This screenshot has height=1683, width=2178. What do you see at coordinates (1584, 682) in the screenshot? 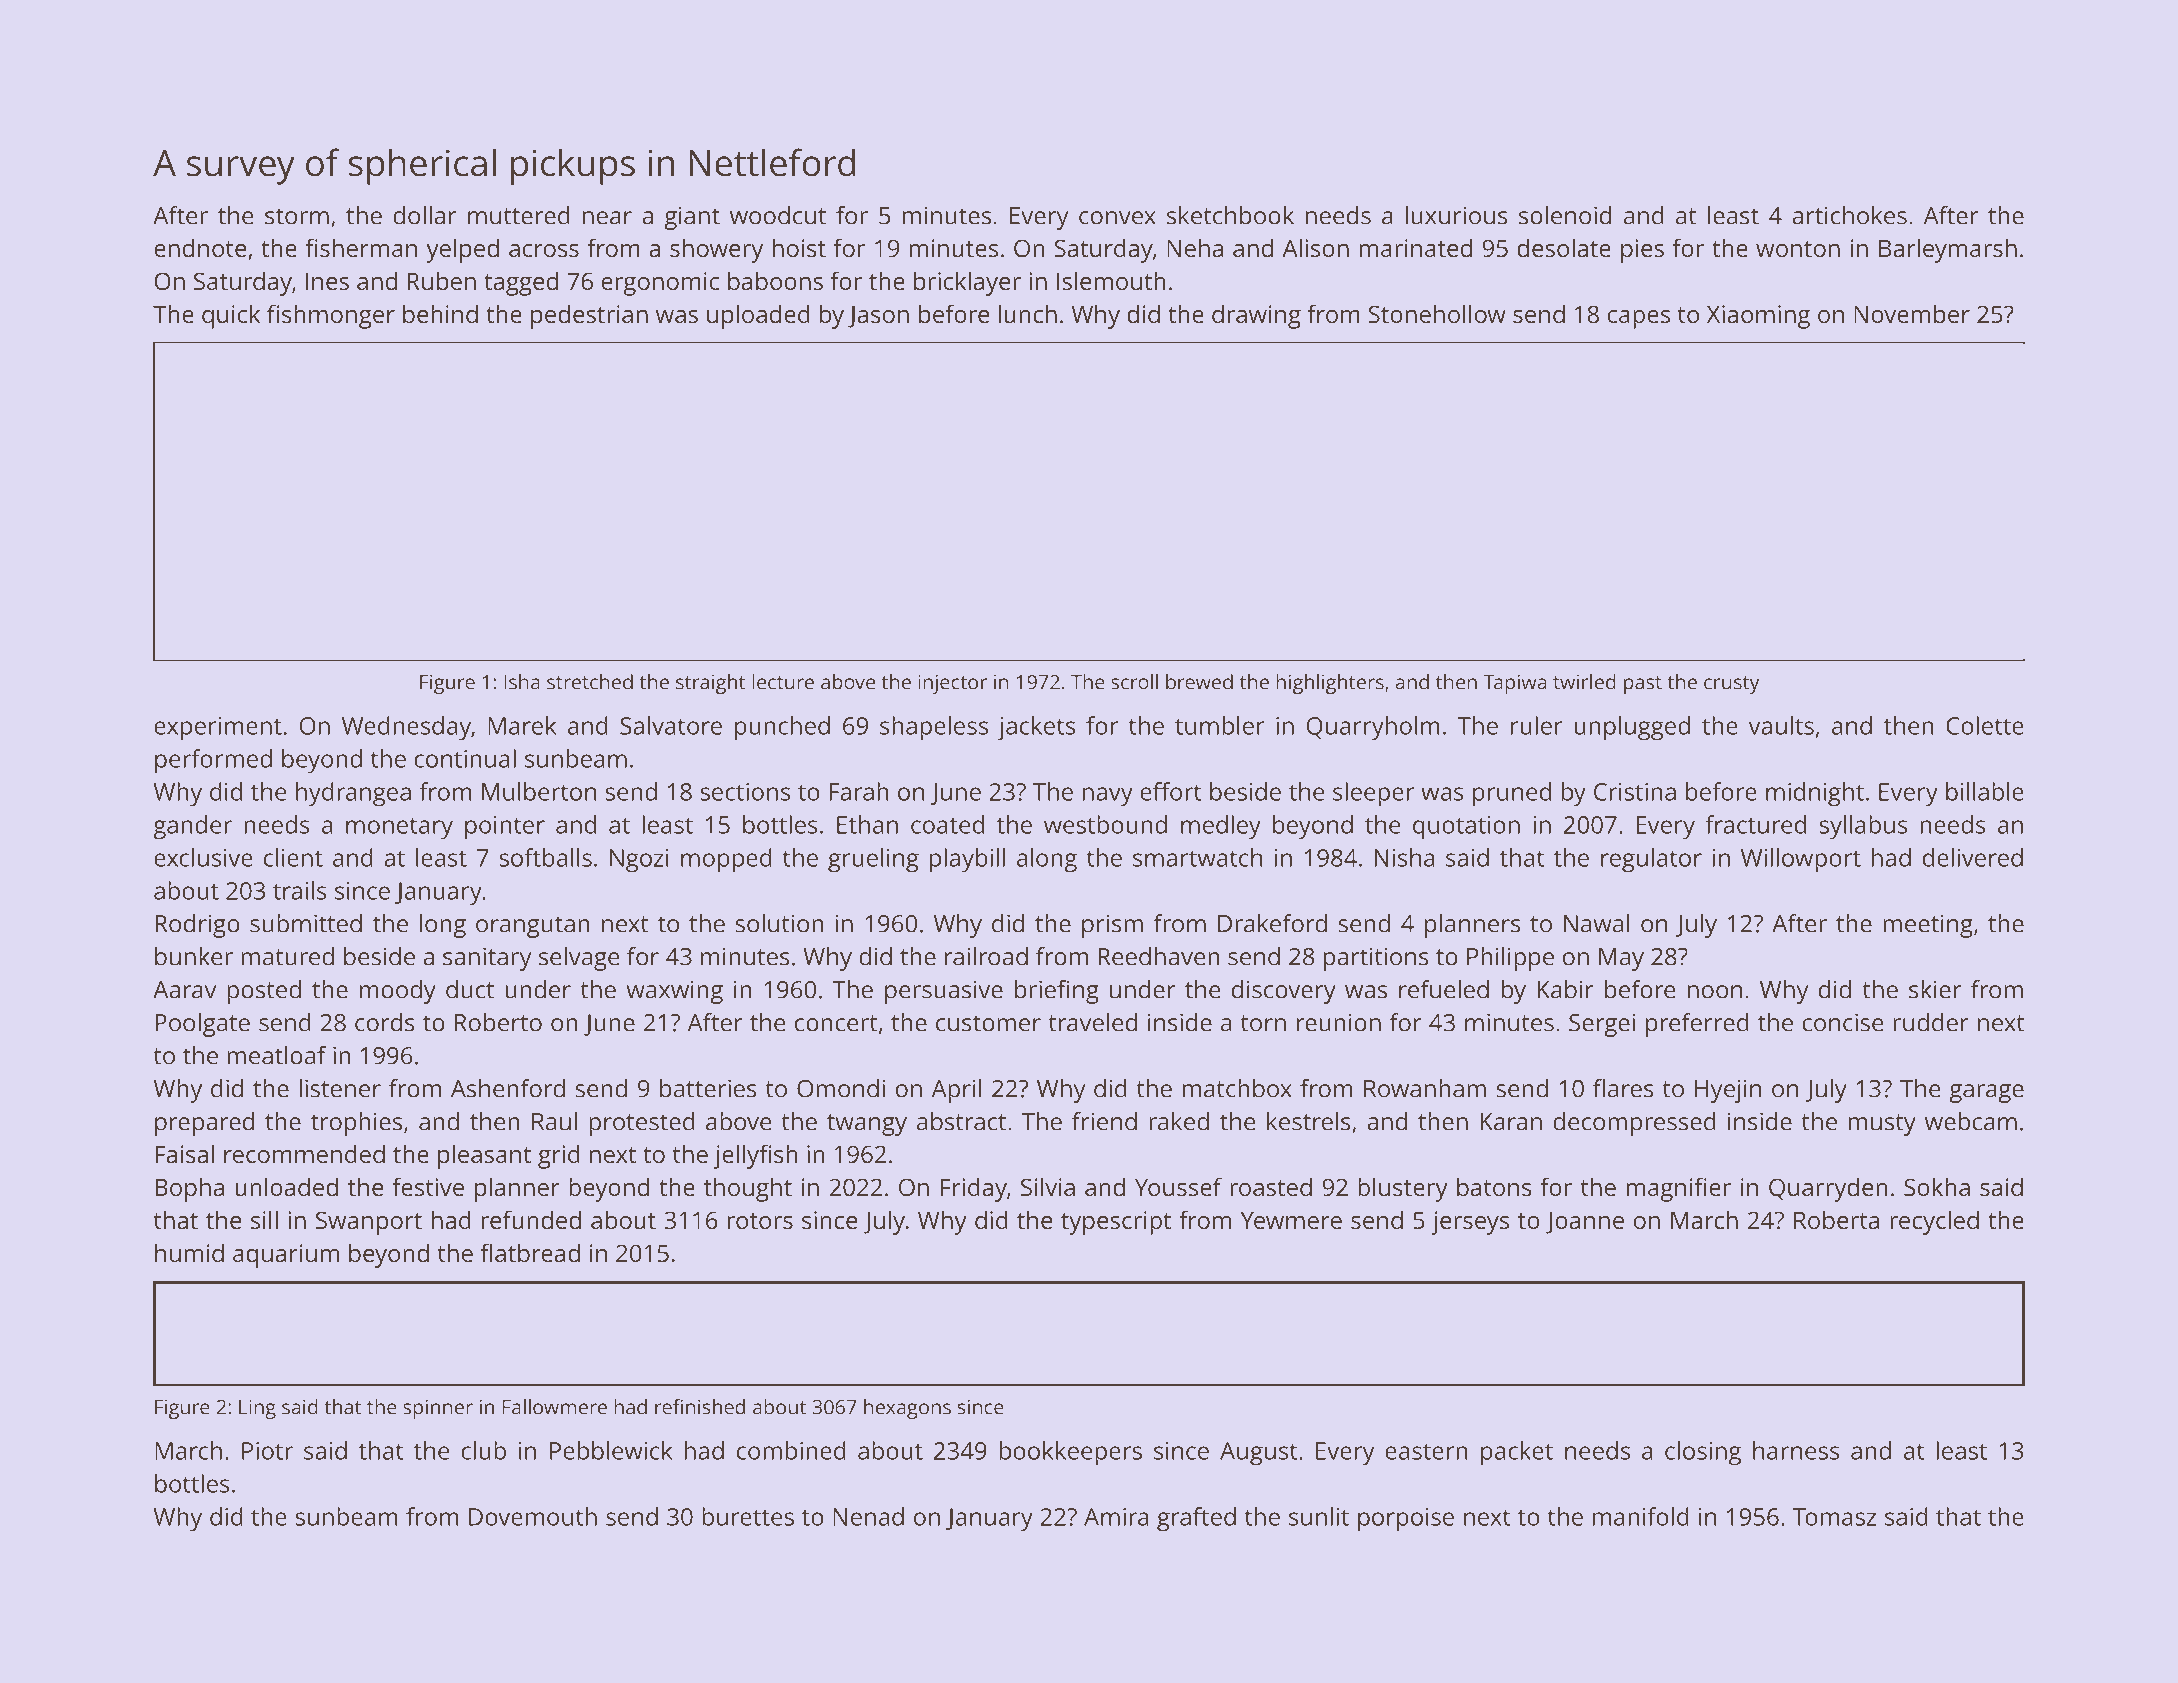
I see `twirled` at bounding box center [1584, 682].
